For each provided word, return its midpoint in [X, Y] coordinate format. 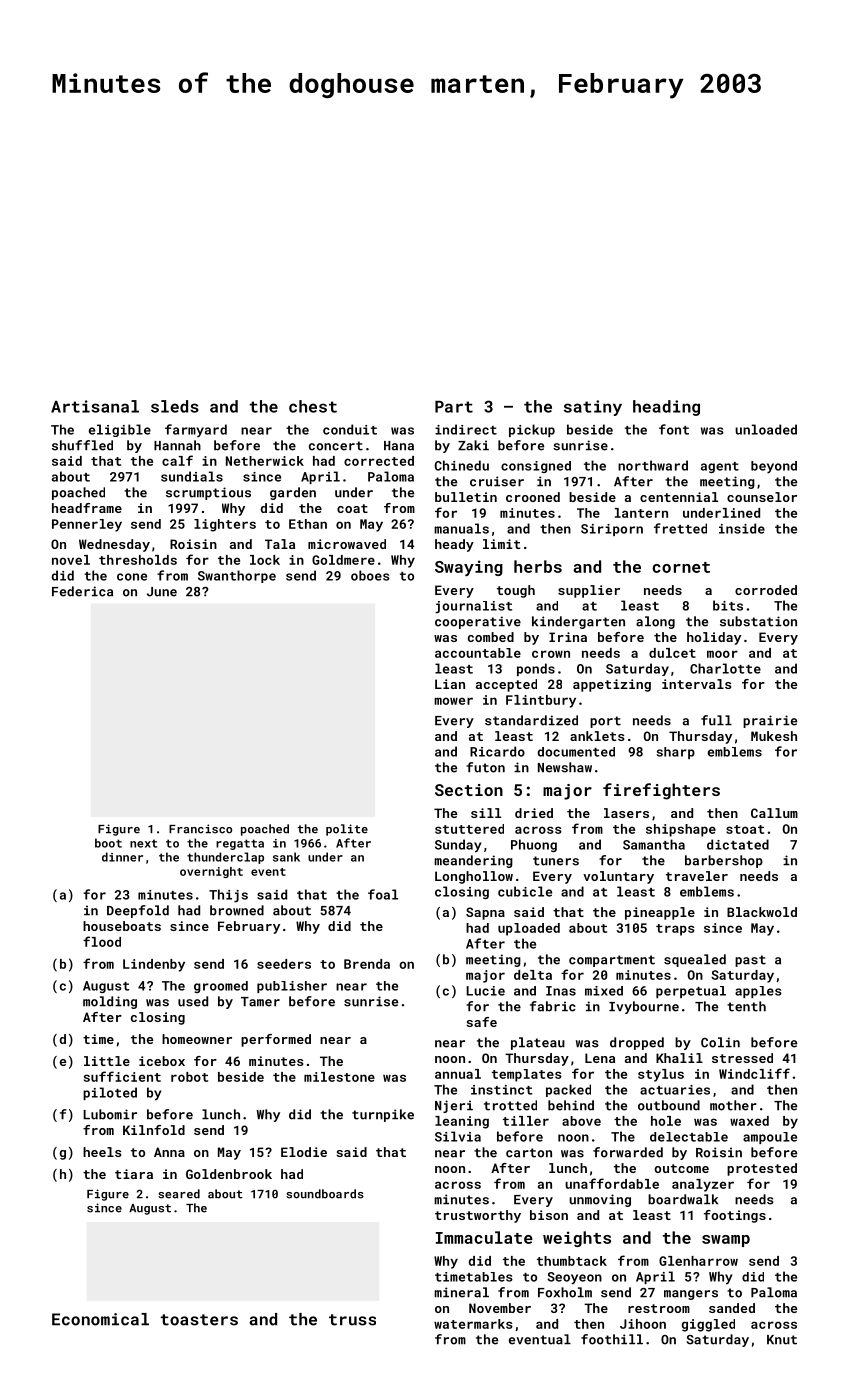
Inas [561, 991]
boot [108, 843]
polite [347, 830]
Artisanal [95, 406]
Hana [399, 446]
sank [286, 857]
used [193, 1001]
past [750, 961]
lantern [641, 513]
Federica [82, 591]
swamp [726, 1241]
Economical [100, 1319]
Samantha [654, 844]
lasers [626, 813]
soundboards [325, 1194]
